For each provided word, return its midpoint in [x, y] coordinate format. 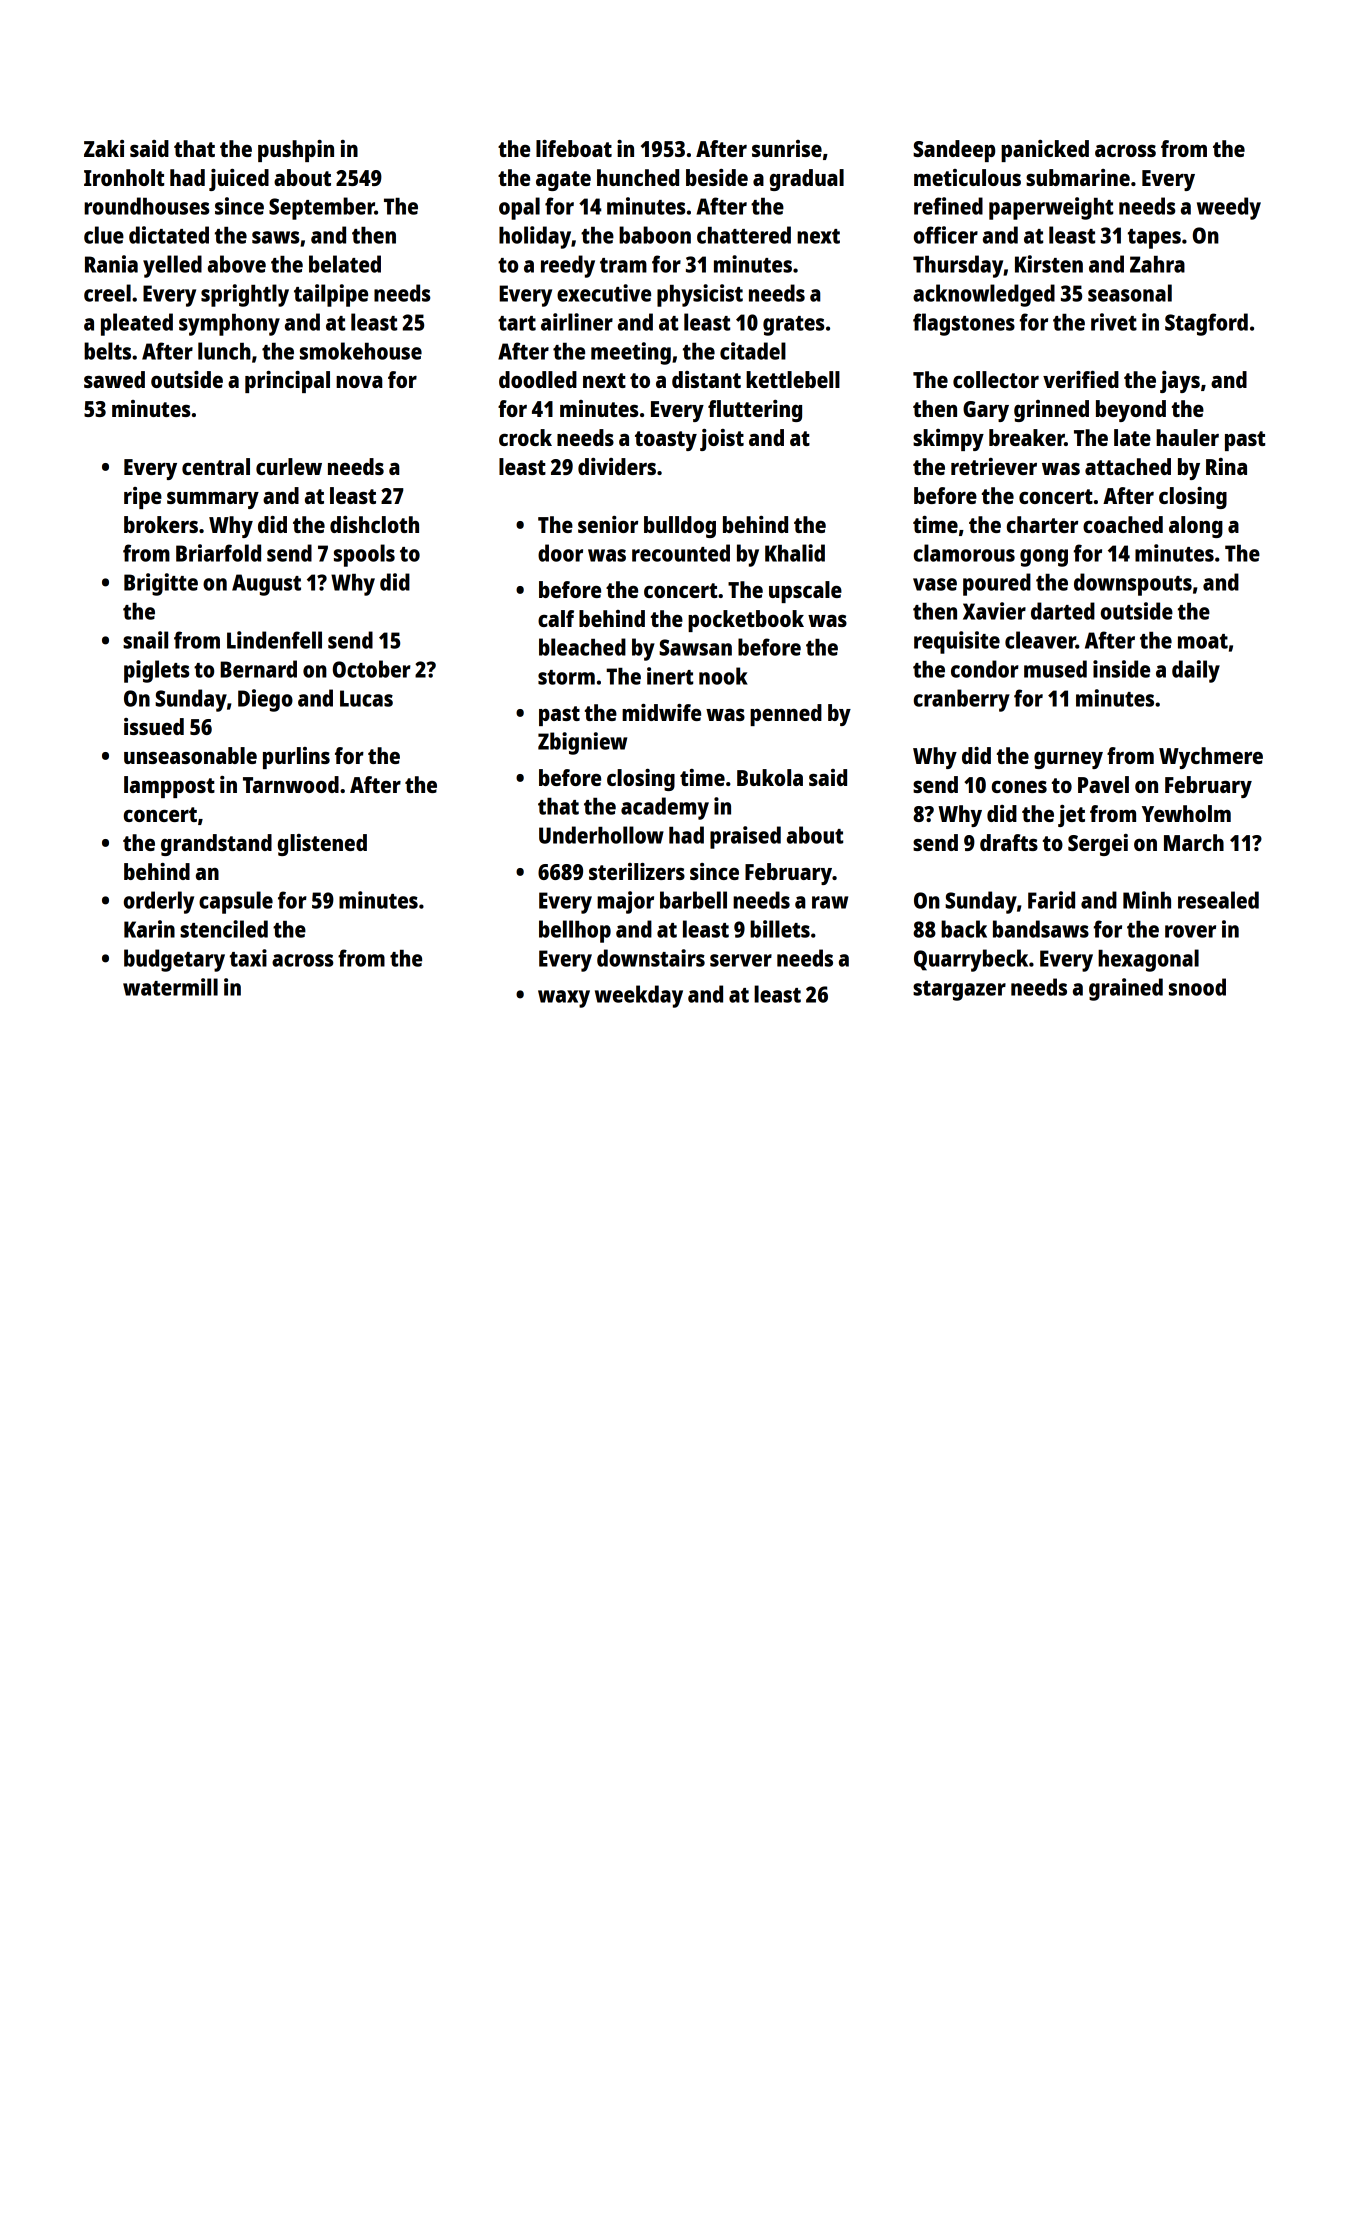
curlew [289, 466]
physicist [700, 295]
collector [996, 379]
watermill [170, 987]
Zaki [104, 148]
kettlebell [793, 379]
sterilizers [637, 871]
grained [1126, 989]
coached [1123, 524]
